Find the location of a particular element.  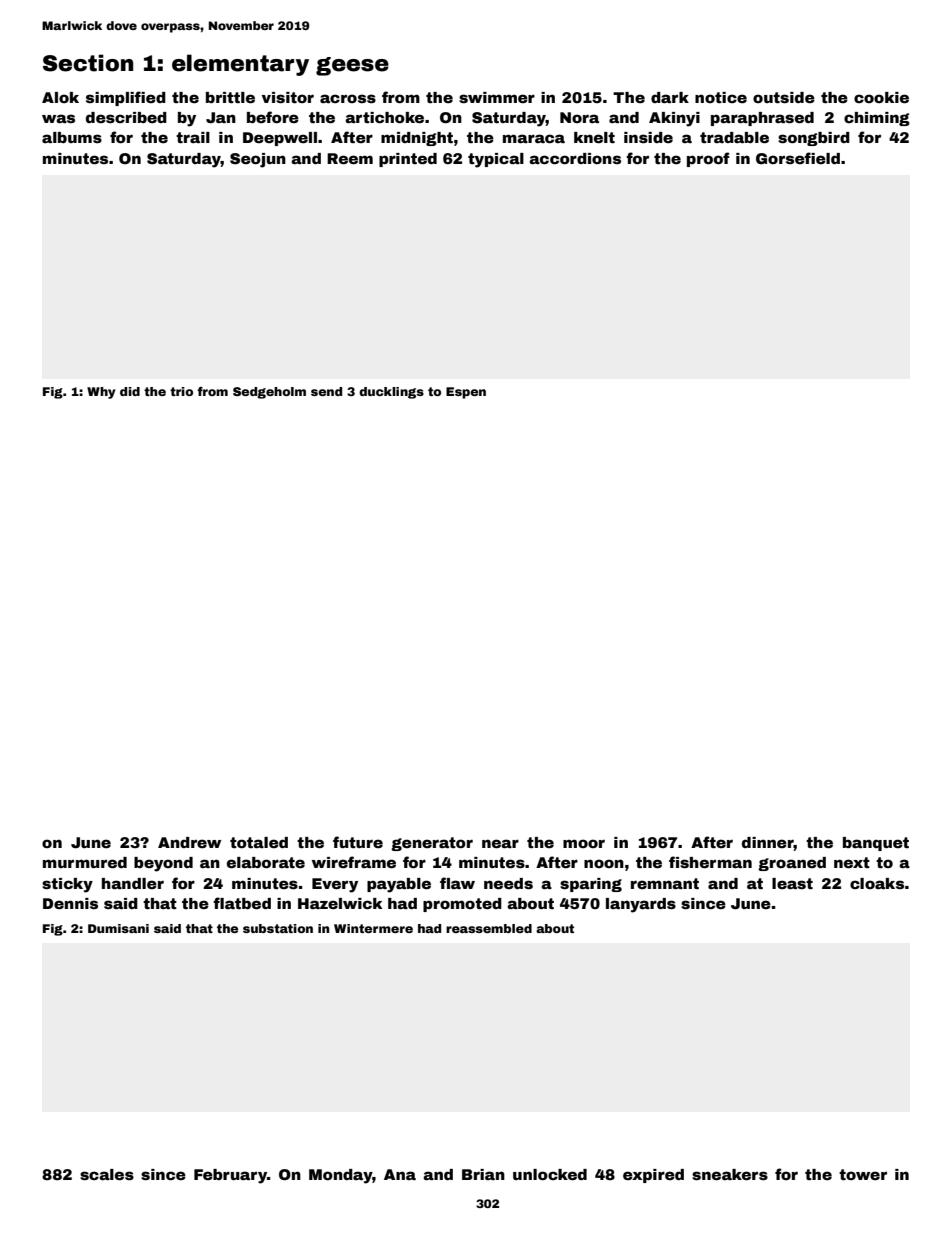

Why is located at coordinates (101, 393).
